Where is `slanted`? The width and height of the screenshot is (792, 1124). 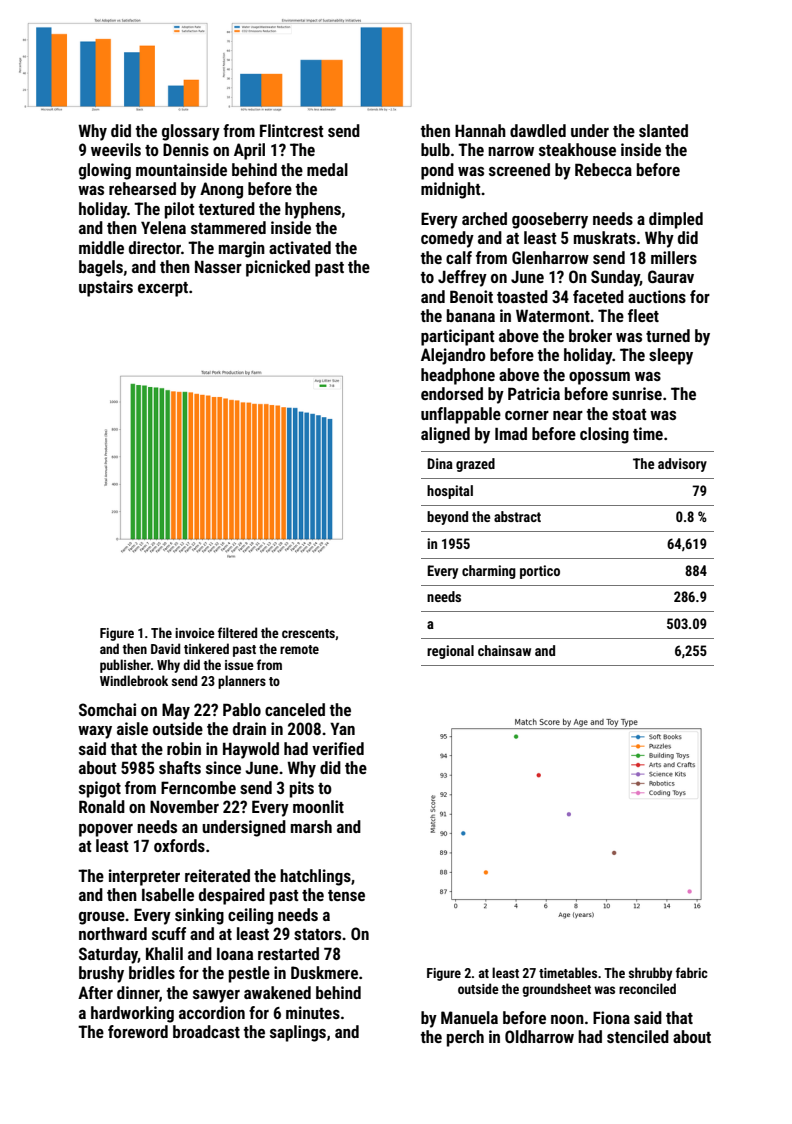 slanted is located at coordinates (663, 130).
